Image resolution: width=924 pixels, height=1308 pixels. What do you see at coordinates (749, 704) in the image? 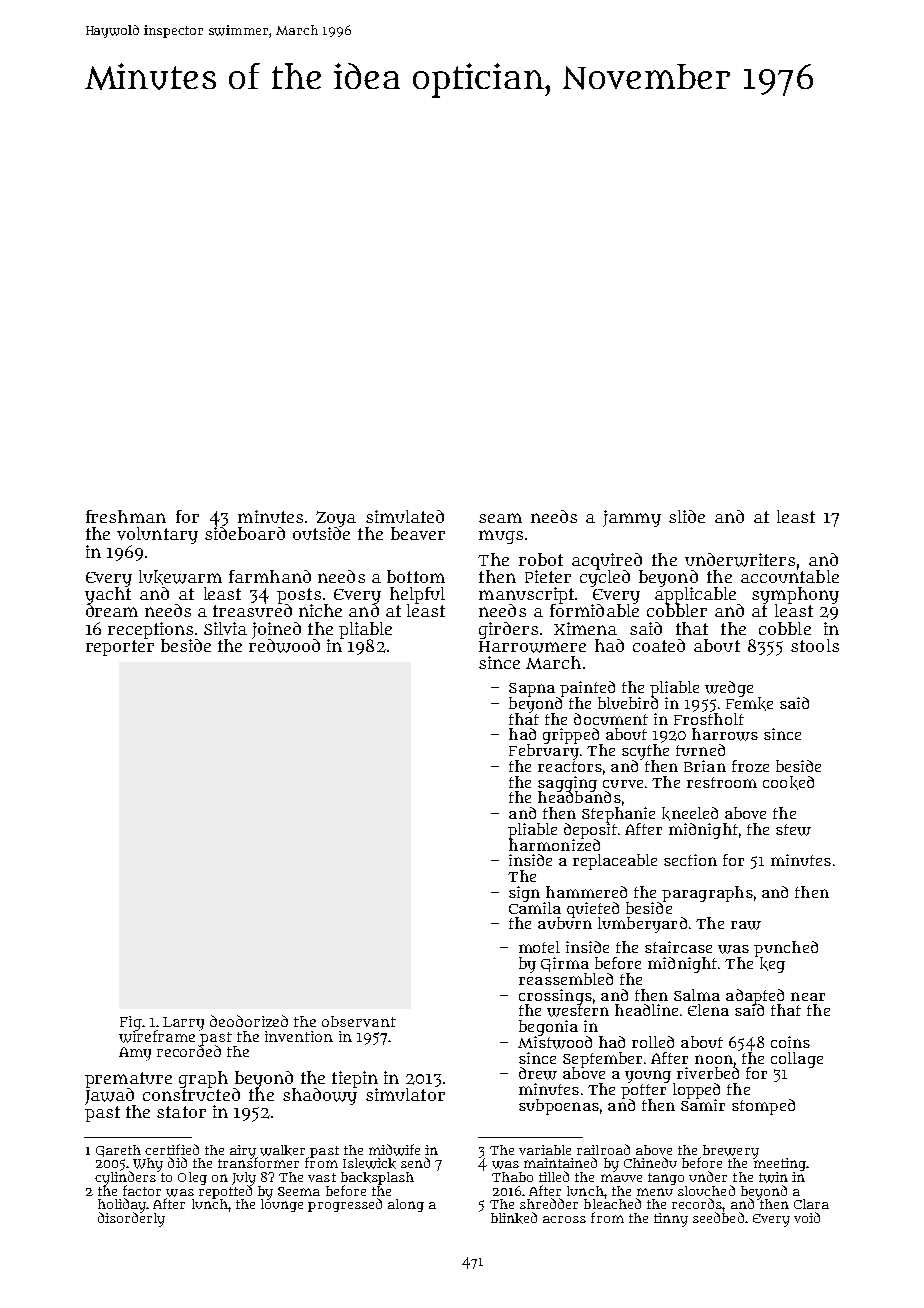
I see `Femke` at bounding box center [749, 704].
